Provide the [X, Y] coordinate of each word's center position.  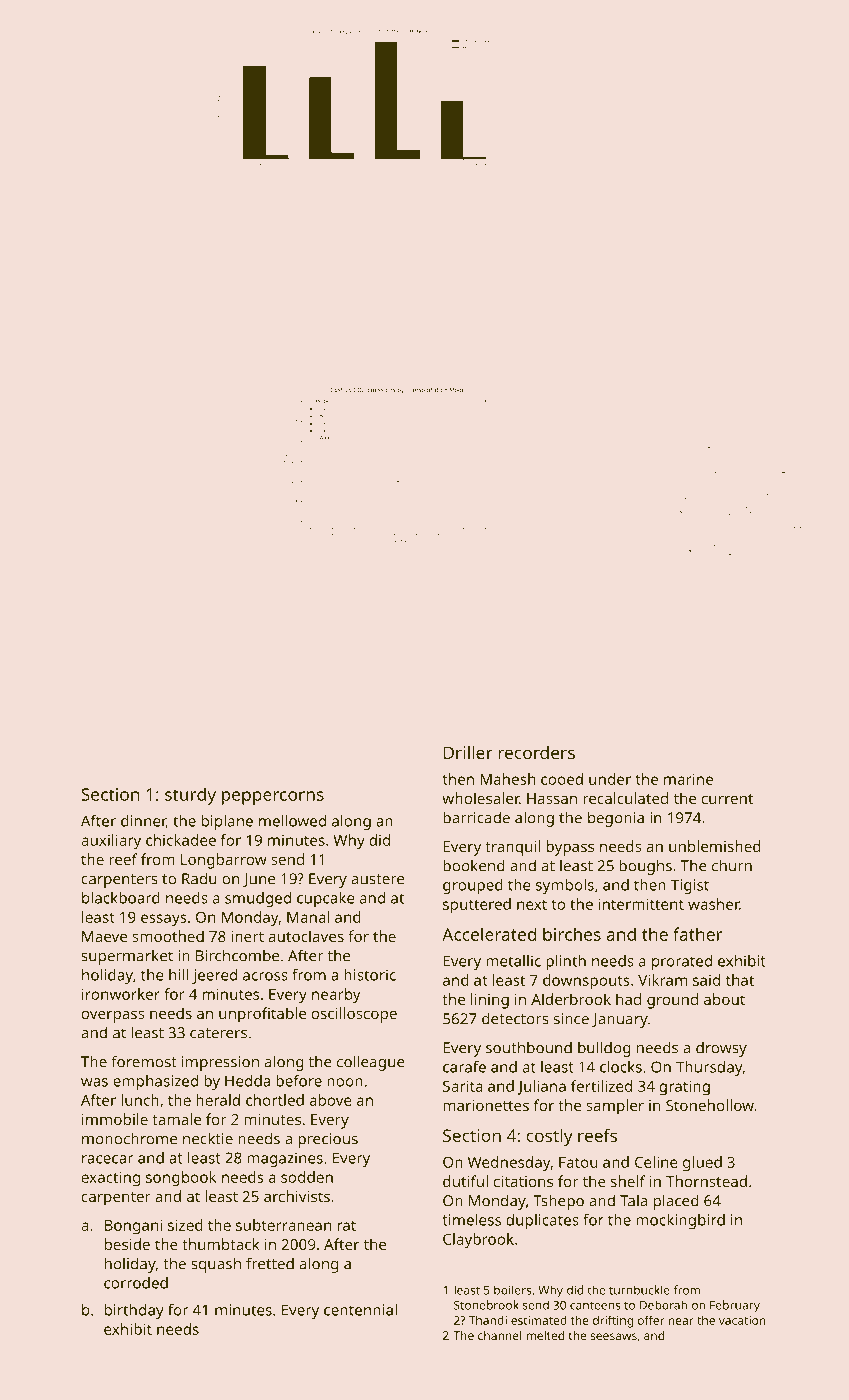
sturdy [190, 796]
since [571, 1019]
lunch [140, 1100]
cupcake [326, 899]
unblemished [715, 846]
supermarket [127, 957]
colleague [371, 1063]
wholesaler [480, 798]
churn [732, 865]
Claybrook [478, 1241]
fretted [270, 1263]
